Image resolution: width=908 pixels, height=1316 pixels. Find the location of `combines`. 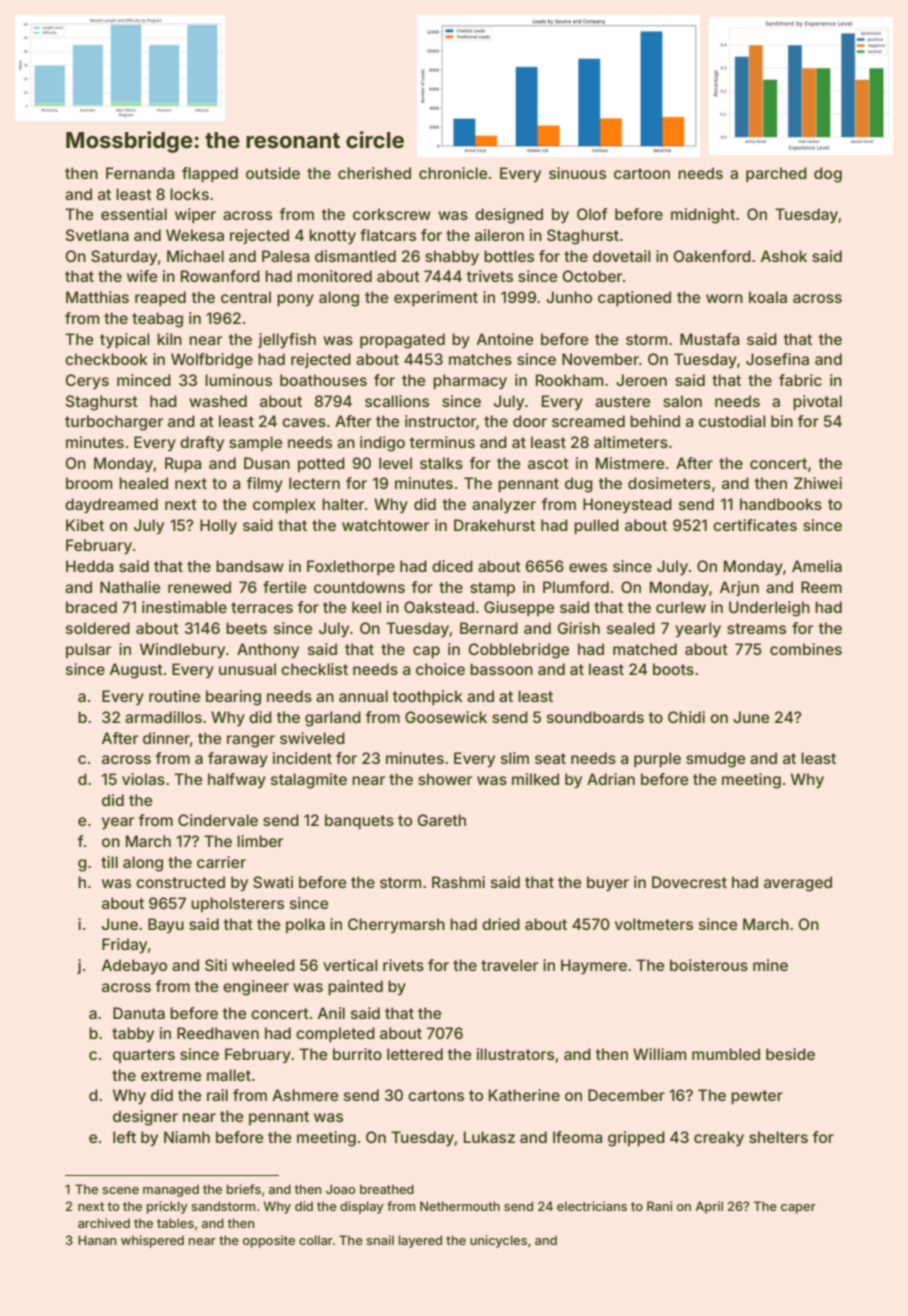

combines is located at coordinates (806, 649).
